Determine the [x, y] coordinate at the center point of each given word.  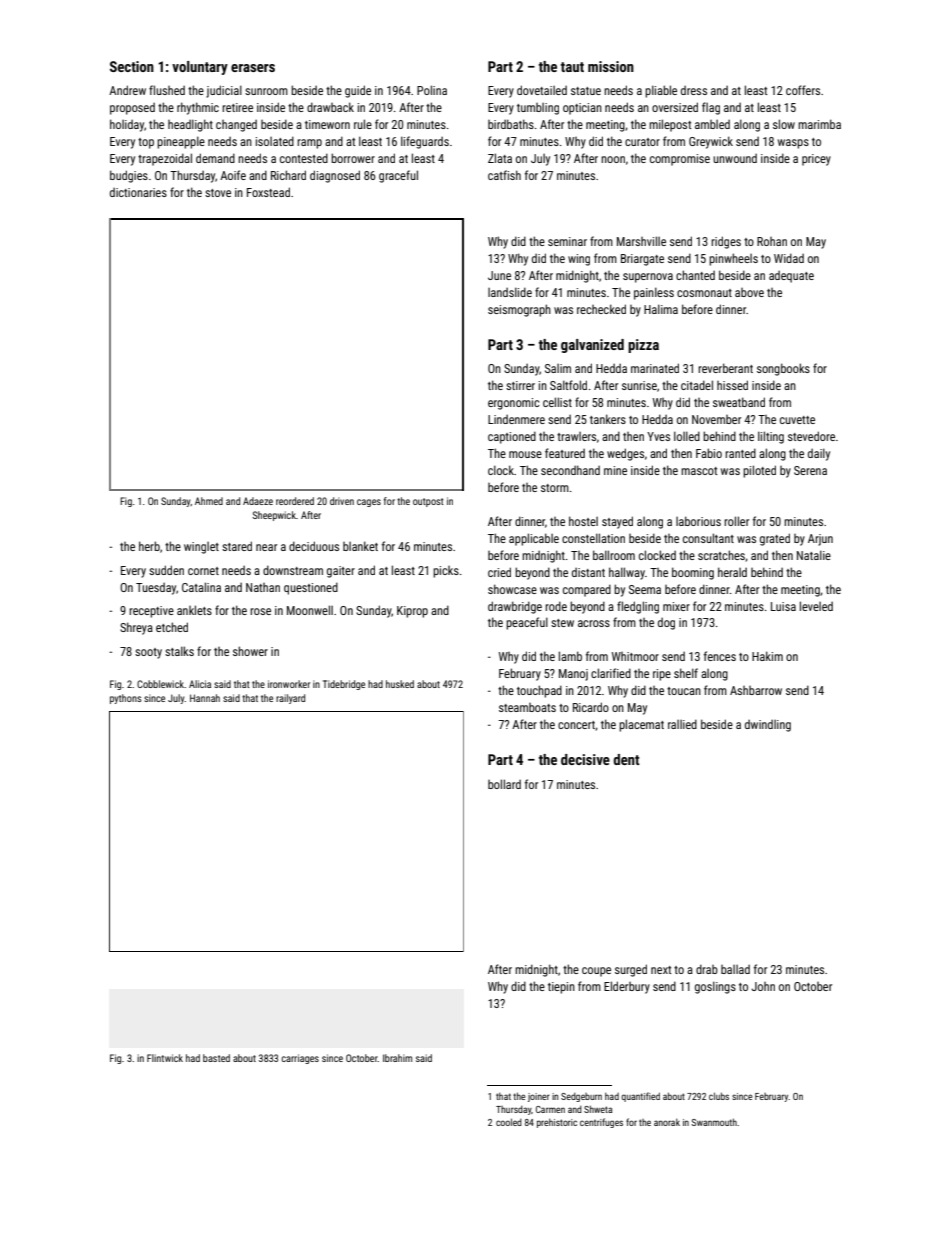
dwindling [768, 725]
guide [358, 91]
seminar [567, 241]
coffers [803, 90]
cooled [509, 1122]
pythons [126, 699]
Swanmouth [714, 1122]
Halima [661, 309]
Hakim [767, 656]
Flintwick [165, 1058]
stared [237, 546]
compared [587, 590]
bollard [504, 784]
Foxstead [268, 192]
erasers [253, 68]
